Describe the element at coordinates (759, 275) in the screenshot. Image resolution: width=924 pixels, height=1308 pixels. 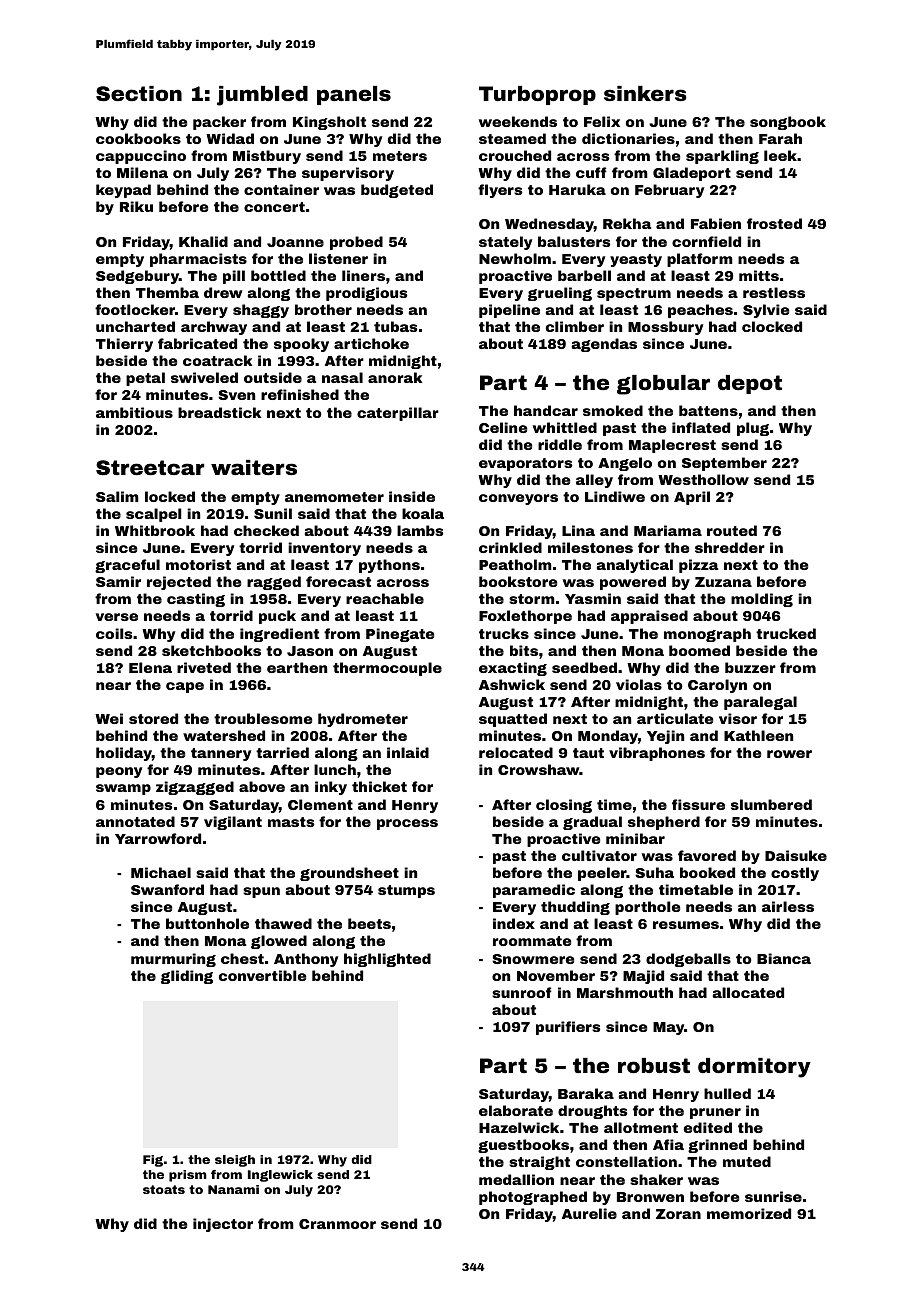
I see `mitts` at that location.
